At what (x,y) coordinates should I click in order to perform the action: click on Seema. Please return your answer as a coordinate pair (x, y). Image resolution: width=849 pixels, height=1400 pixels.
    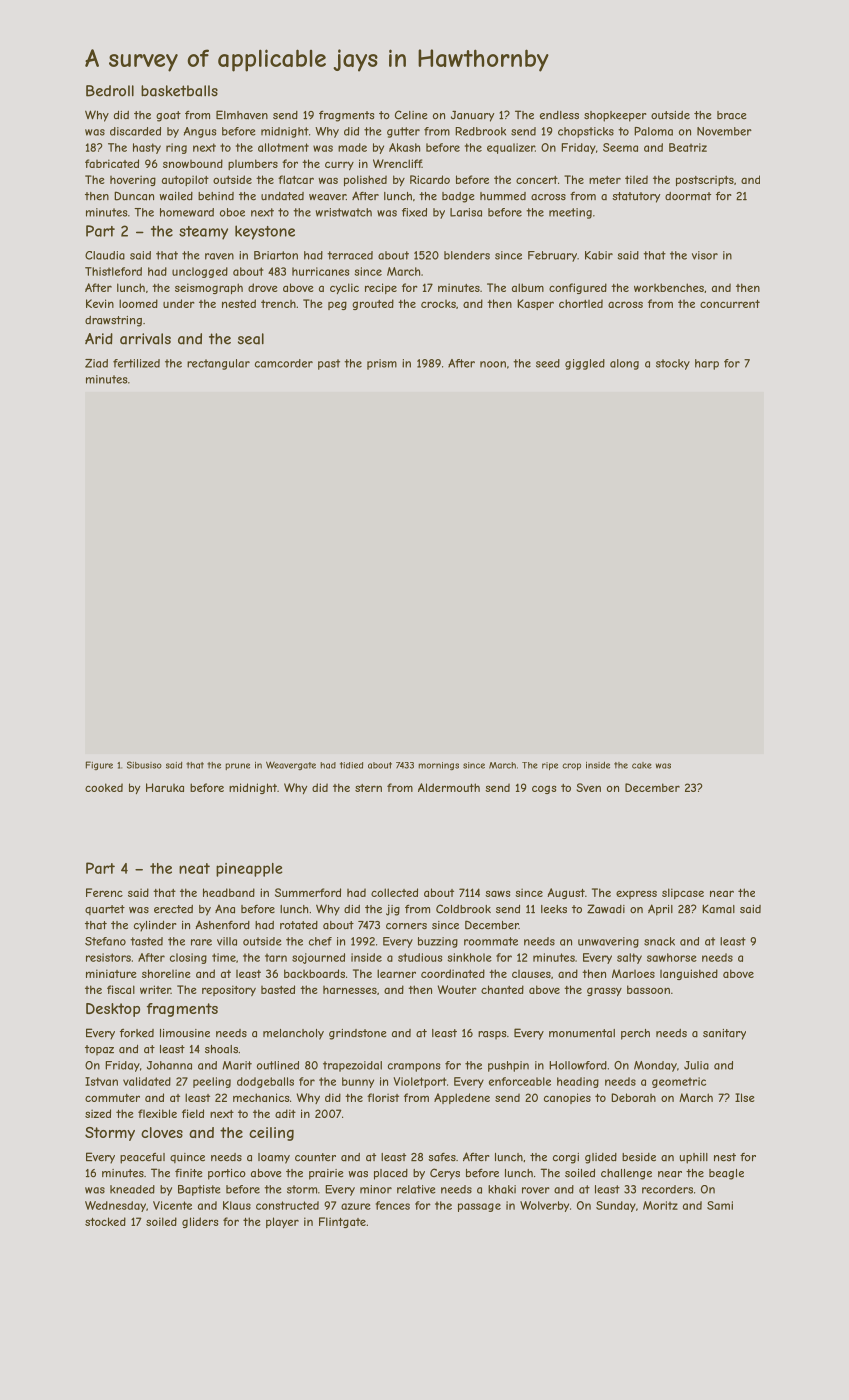
    Looking at the image, I should click on (620, 147).
